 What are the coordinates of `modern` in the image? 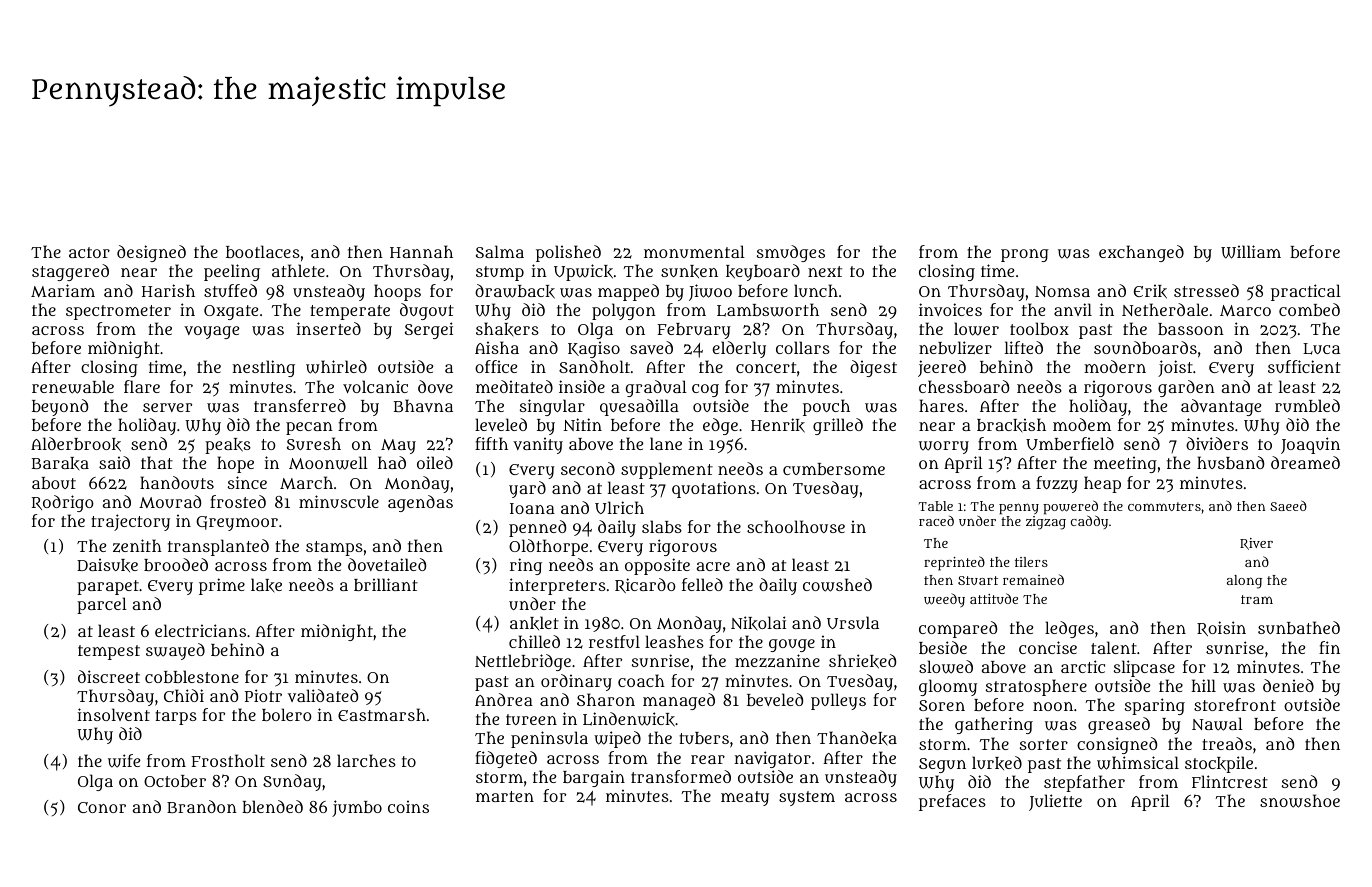 It's located at (1115, 366).
